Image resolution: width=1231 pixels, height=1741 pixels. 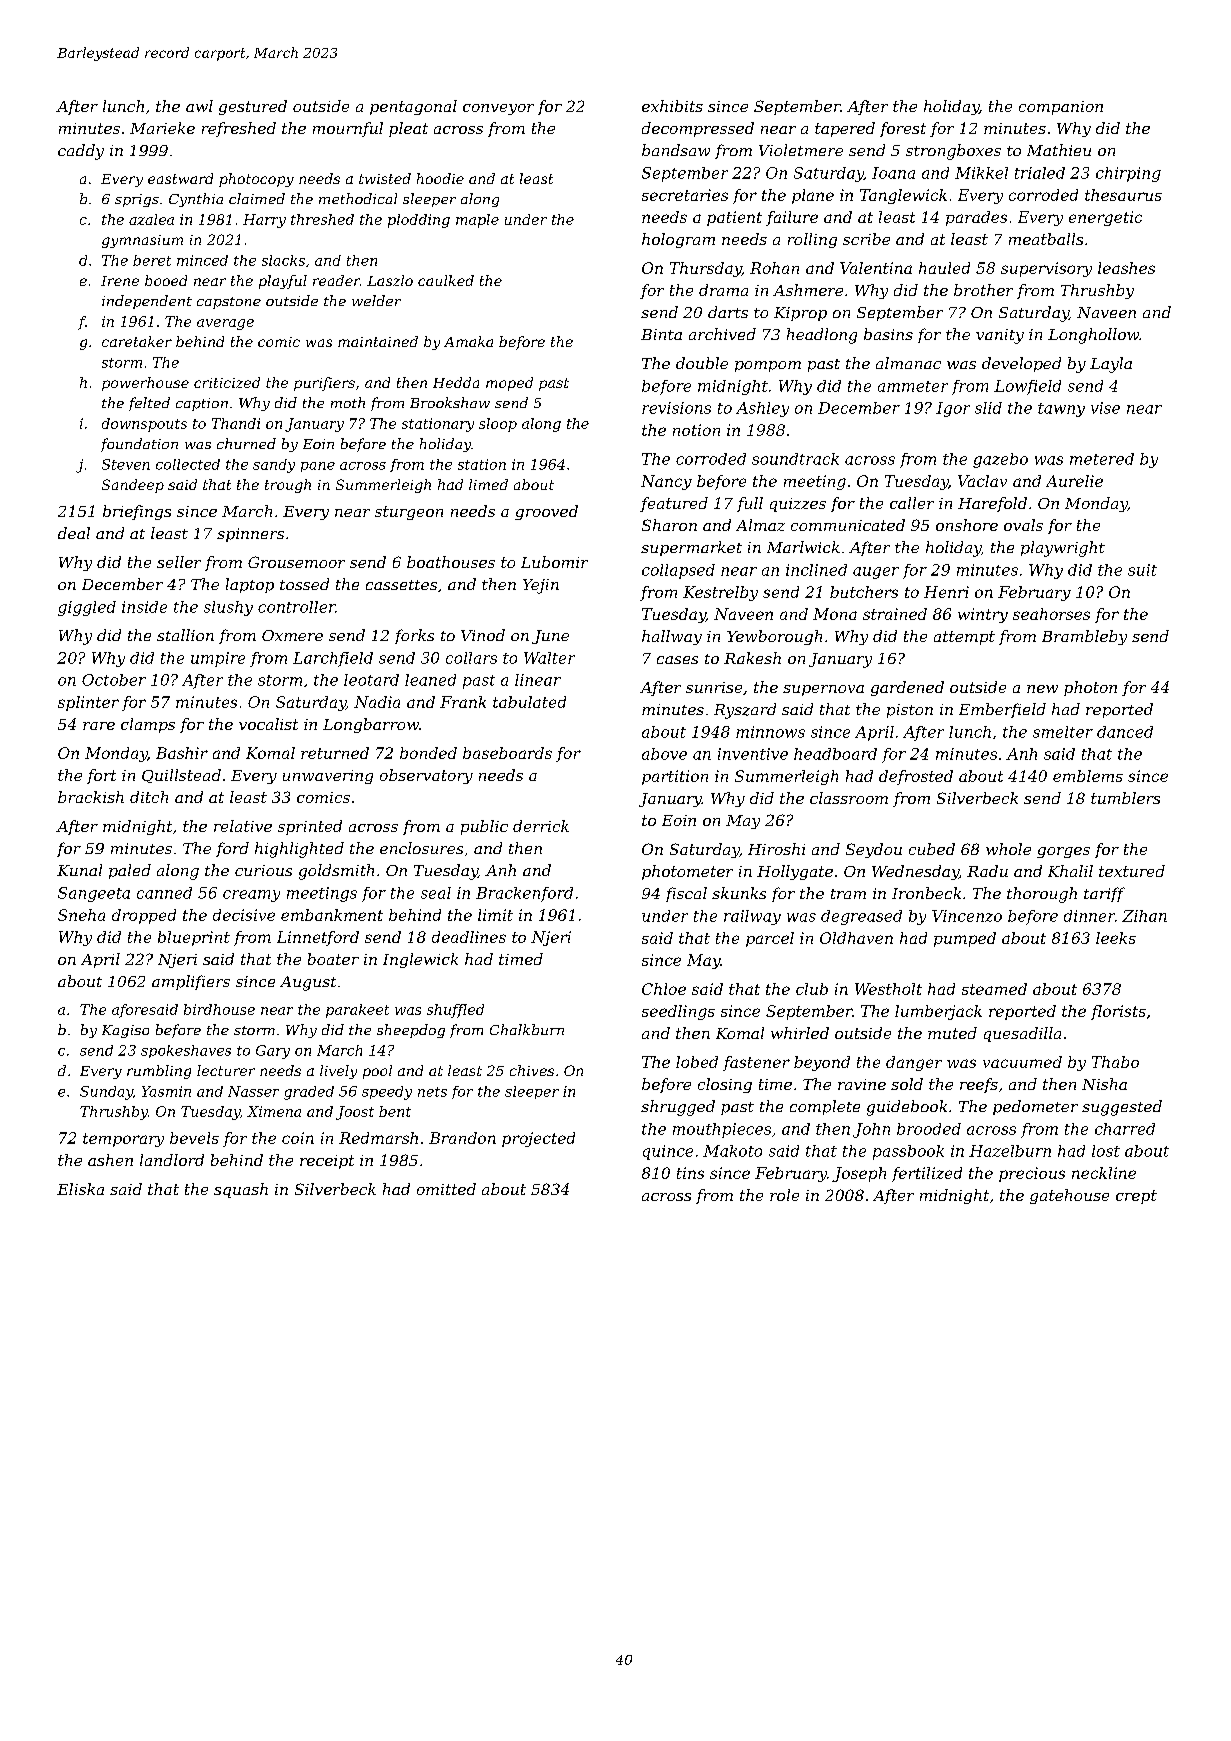 What do you see at coordinates (1142, 570) in the screenshot?
I see `suit` at bounding box center [1142, 570].
